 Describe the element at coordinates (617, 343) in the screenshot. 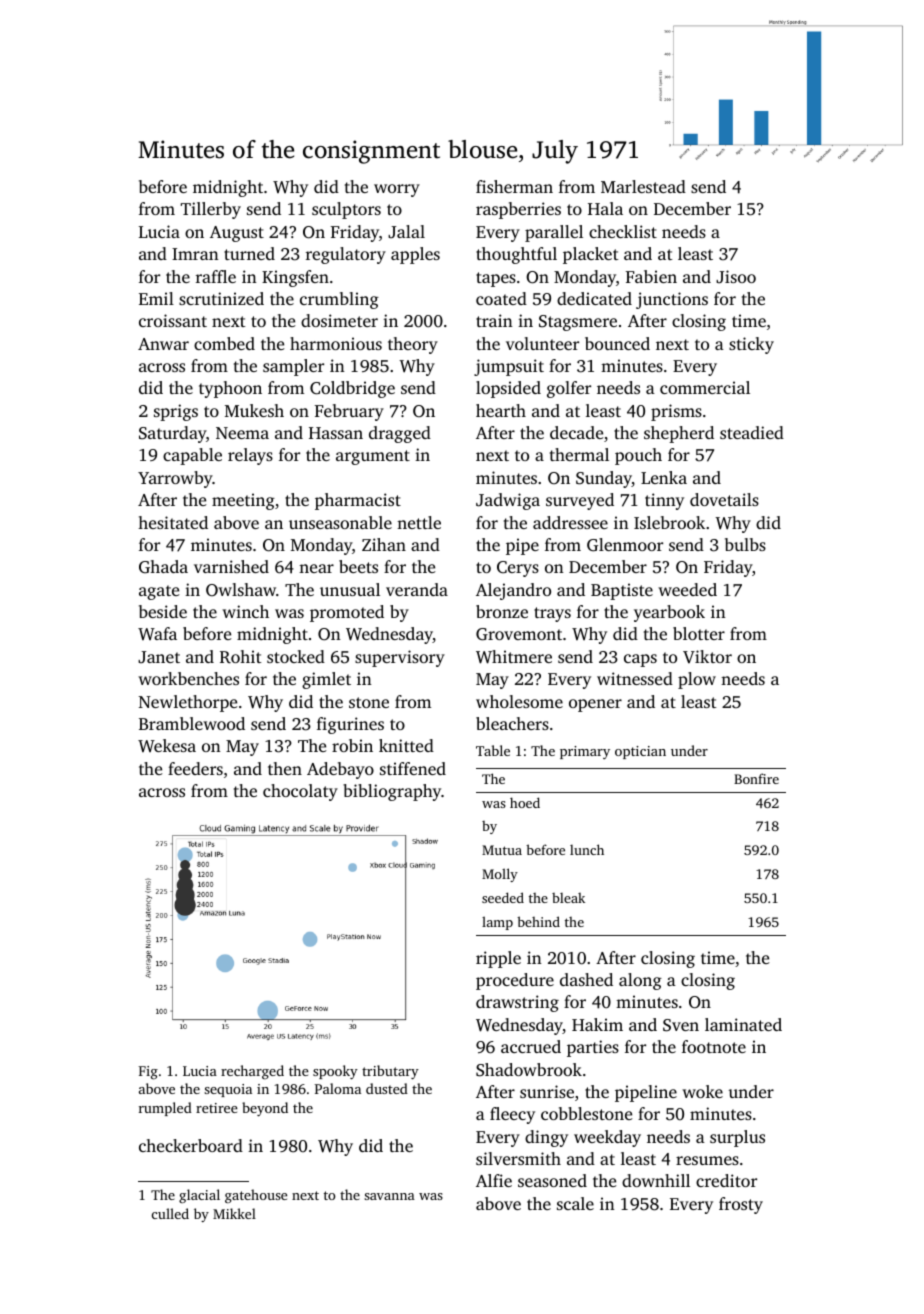

I see `bounced` at that location.
